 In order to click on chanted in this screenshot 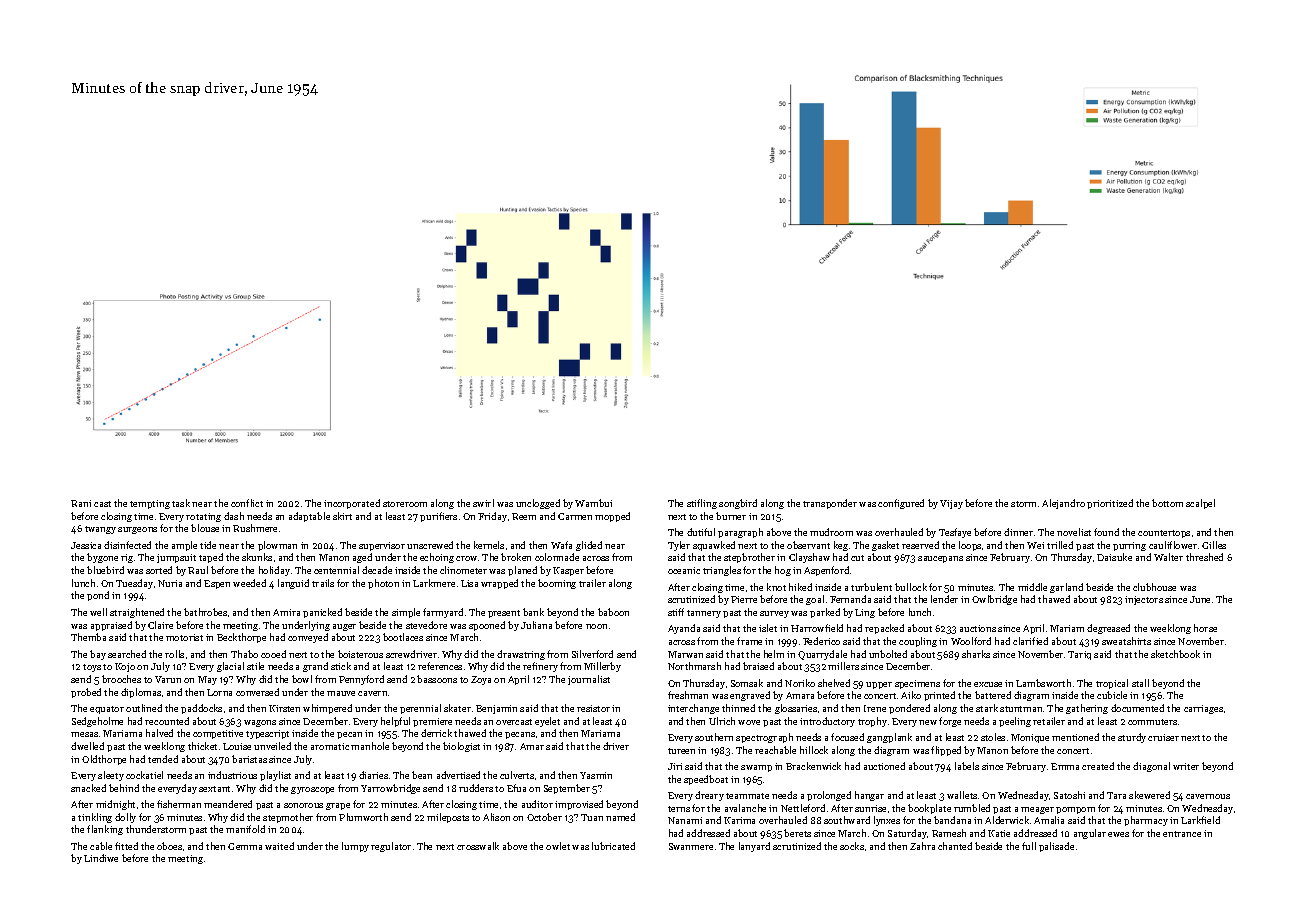, I will do `click(955, 846)`.
